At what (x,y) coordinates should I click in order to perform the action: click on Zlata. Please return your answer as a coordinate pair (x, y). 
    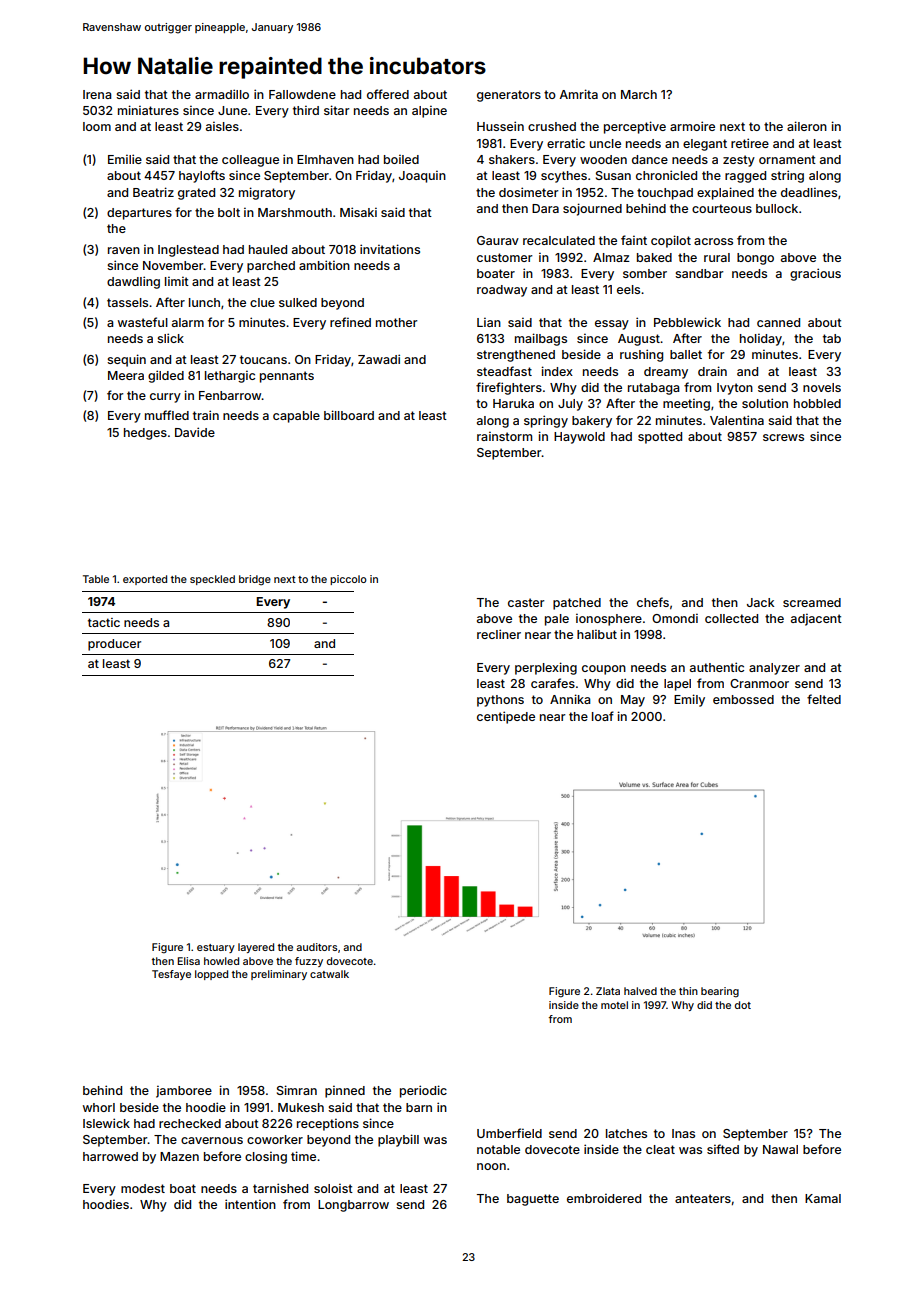
    Looking at the image, I should click on (608, 991).
